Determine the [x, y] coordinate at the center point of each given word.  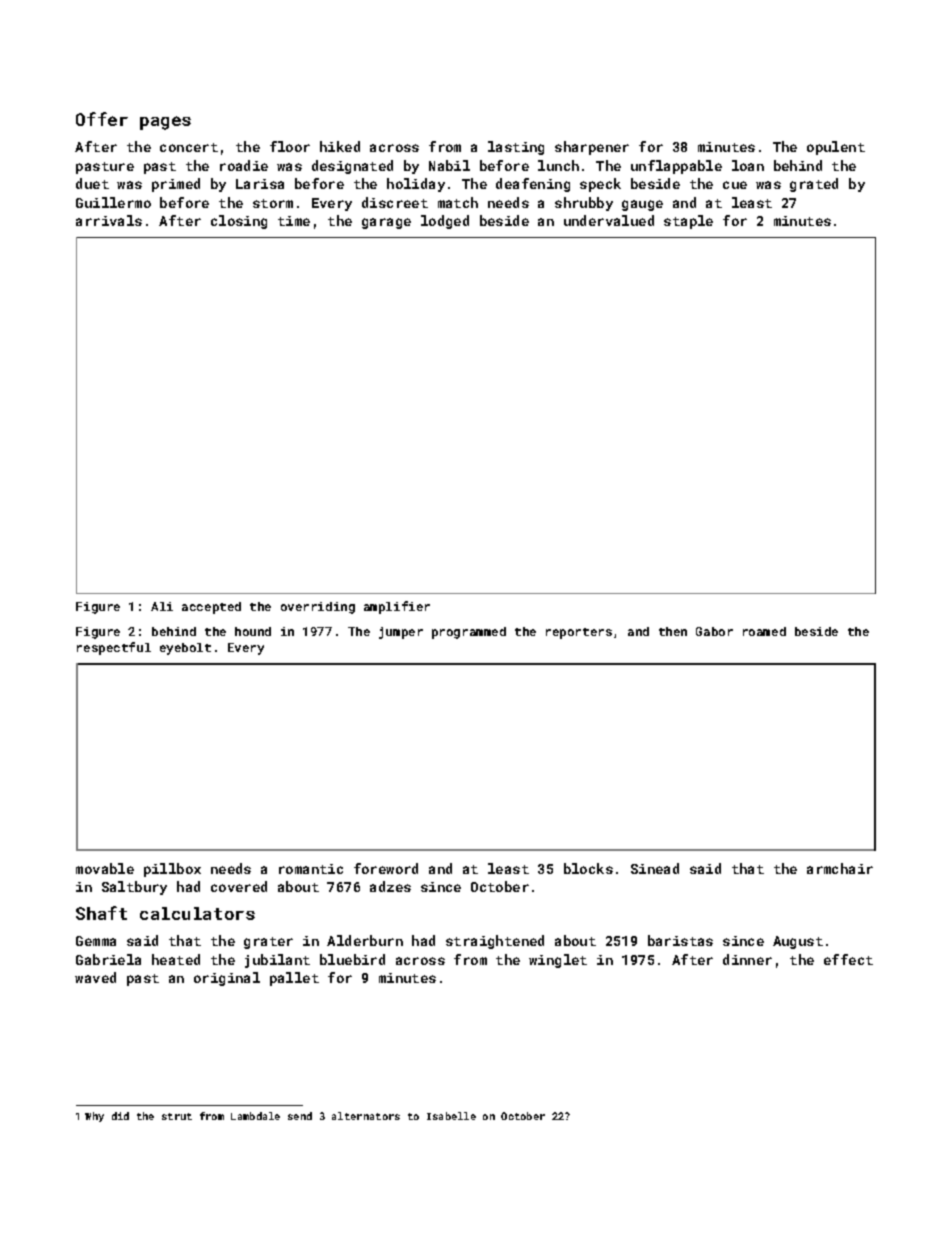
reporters [579, 633]
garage [386, 223]
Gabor [714, 631]
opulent [836, 148]
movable [105, 868]
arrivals [109, 220]
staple [688, 222]
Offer [102, 119]
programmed [469, 633]
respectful [114, 648]
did [120, 1116]
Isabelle [451, 1116]
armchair [840, 868]
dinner [747, 959]
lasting [516, 148]
